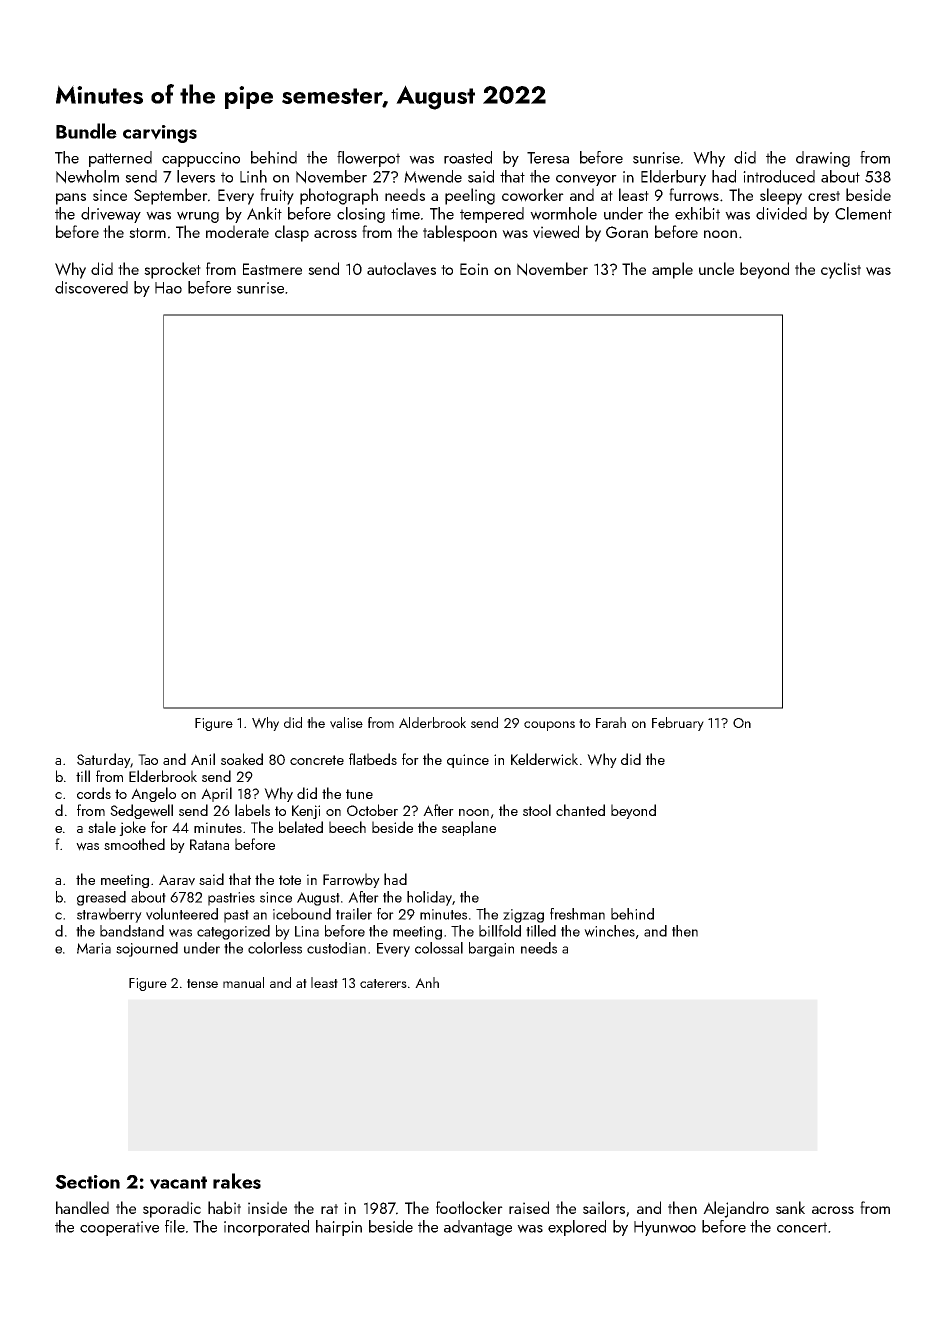 This screenshot has height=1344, width=946. Describe the element at coordinates (87, 1182) in the screenshot. I see `Section` at that location.
